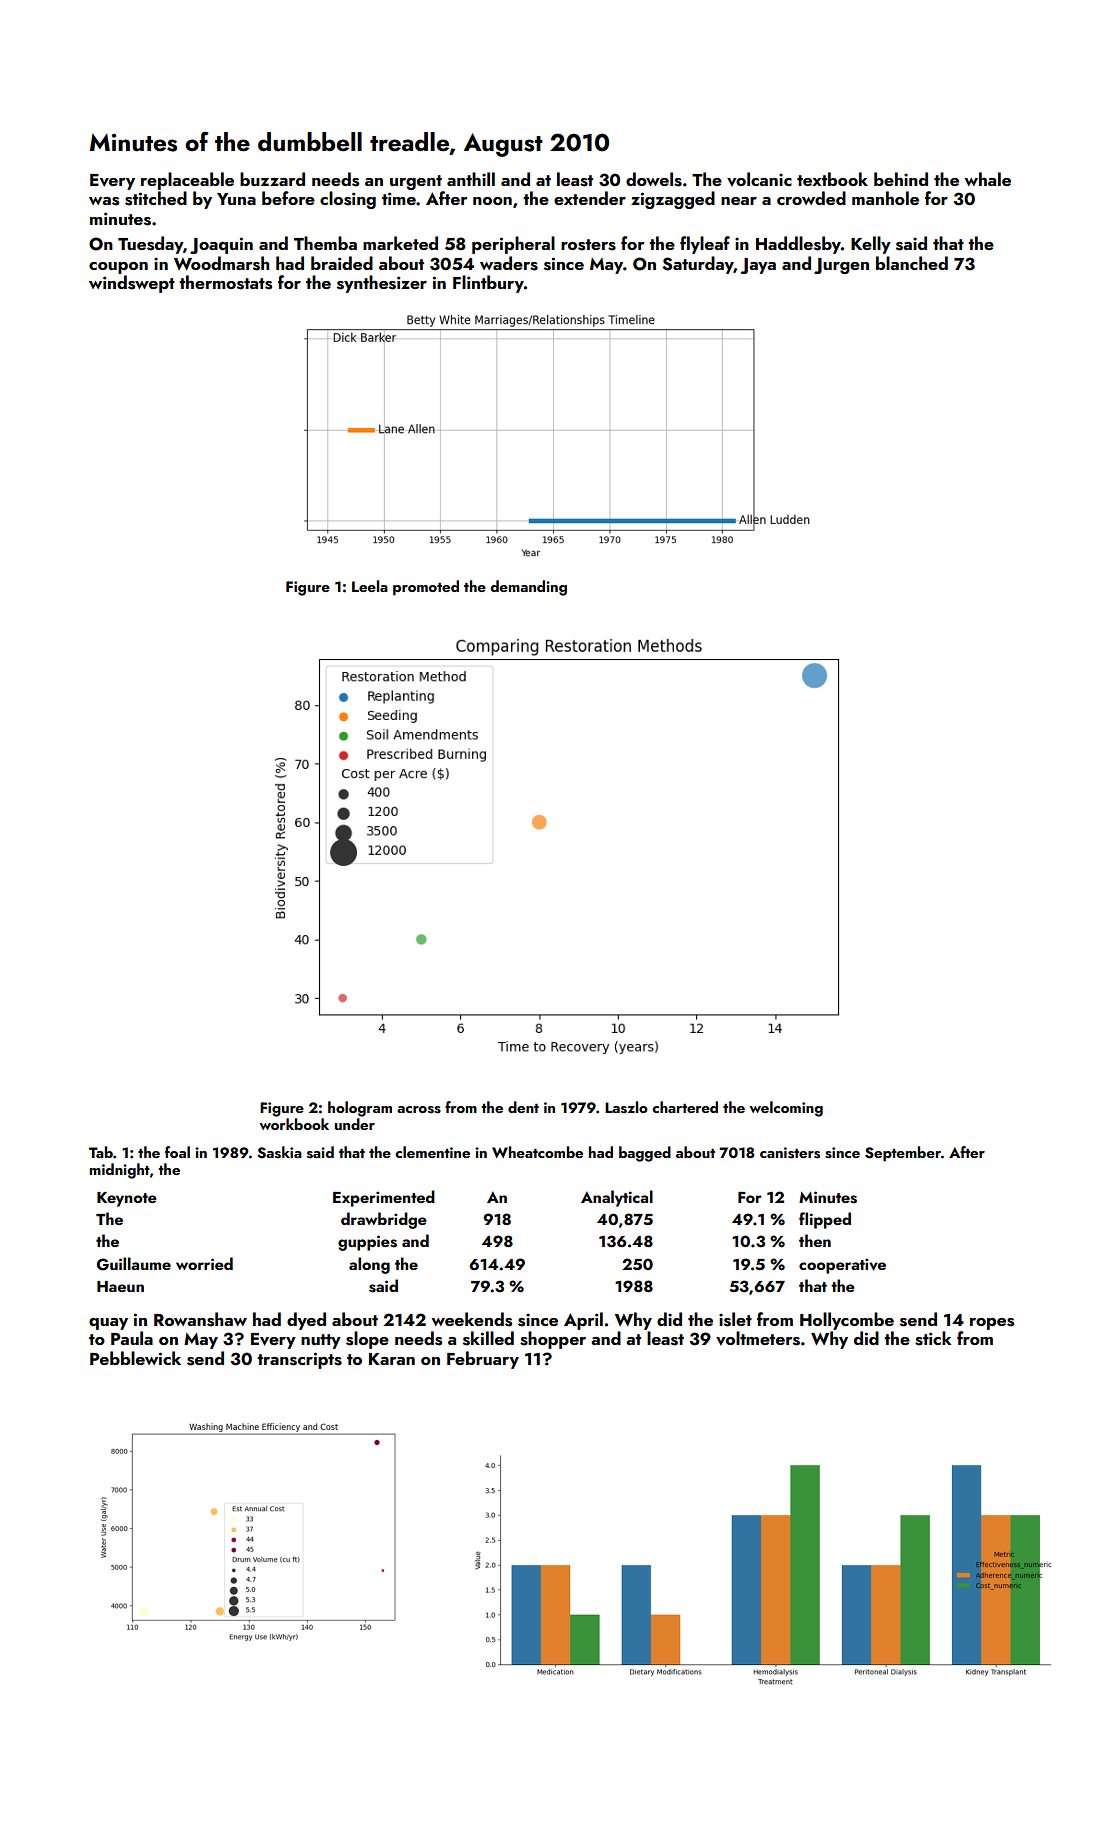 This screenshot has width=1114, height=1835. I want to click on Leela, so click(370, 586).
